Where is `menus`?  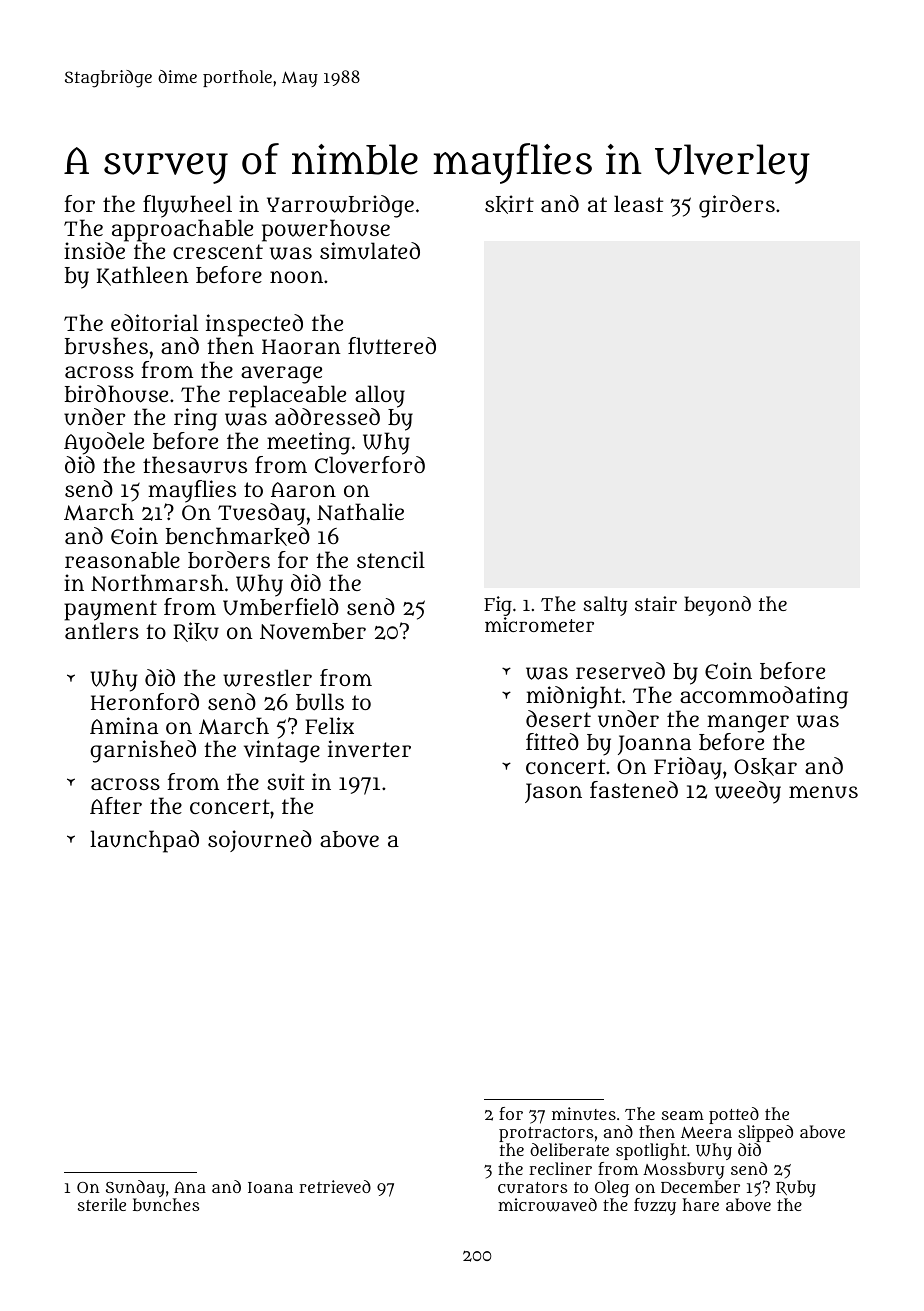 menus is located at coordinates (823, 792).
